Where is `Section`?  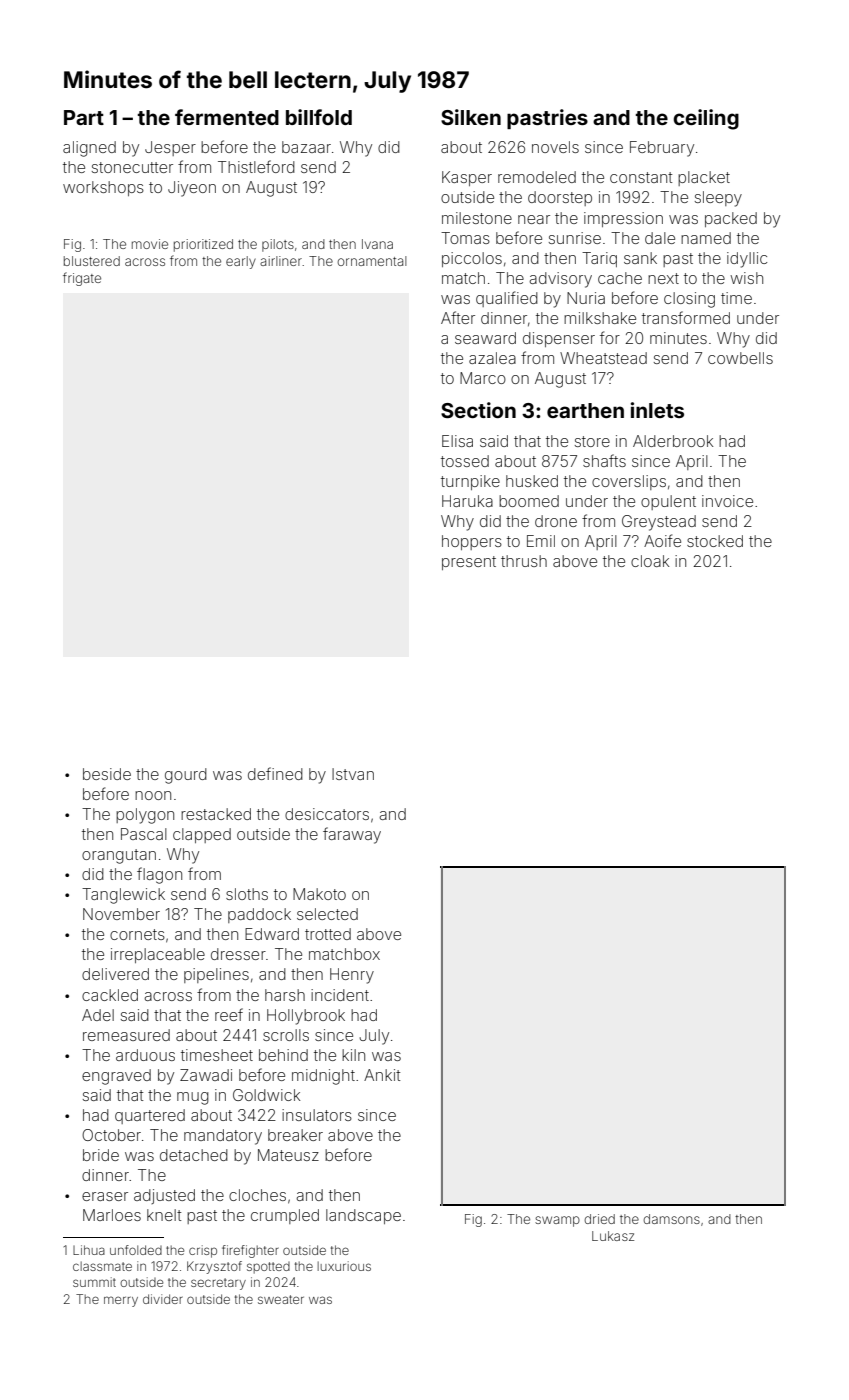
Section is located at coordinates (478, 410).
